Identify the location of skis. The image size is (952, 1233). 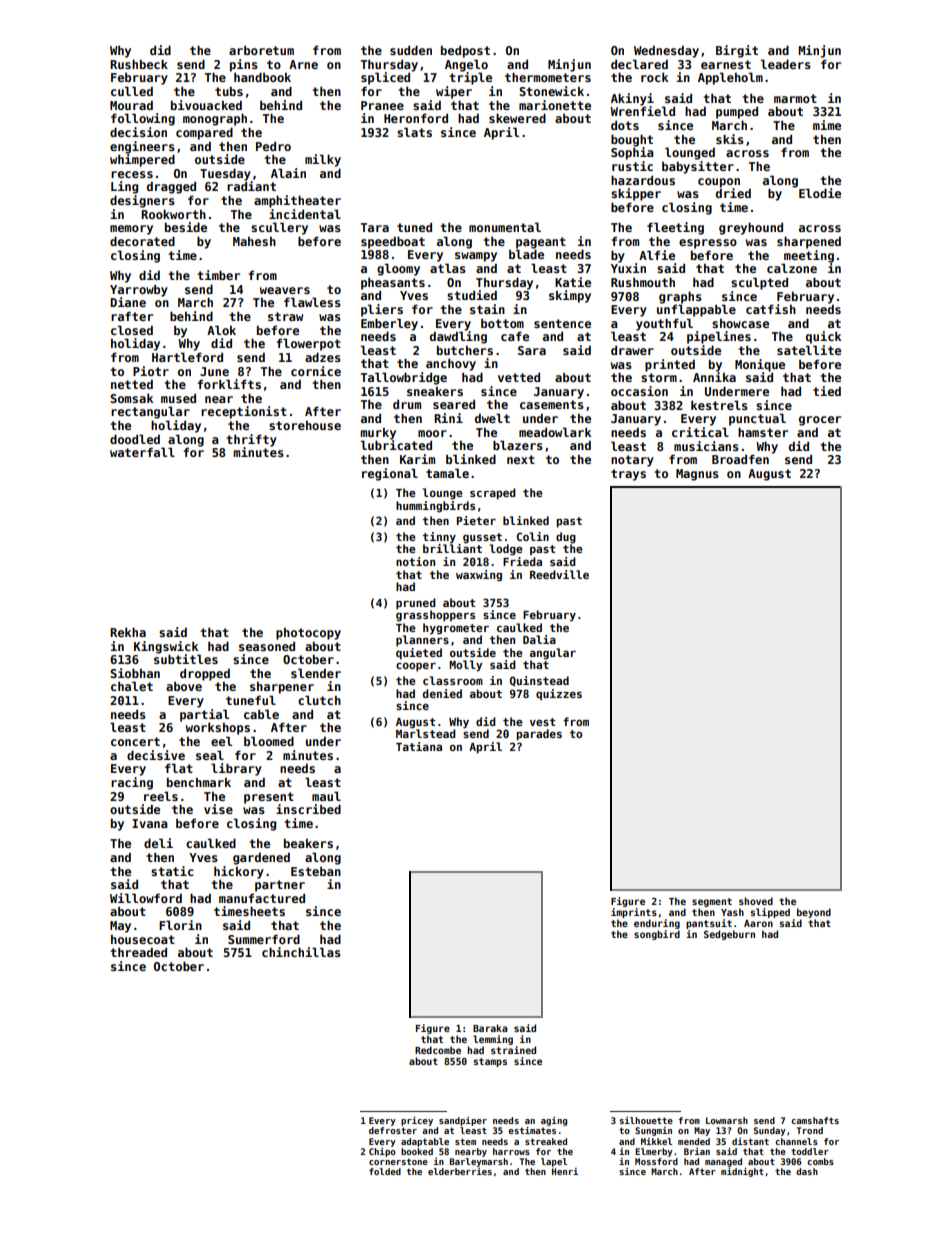
(730, 139).
